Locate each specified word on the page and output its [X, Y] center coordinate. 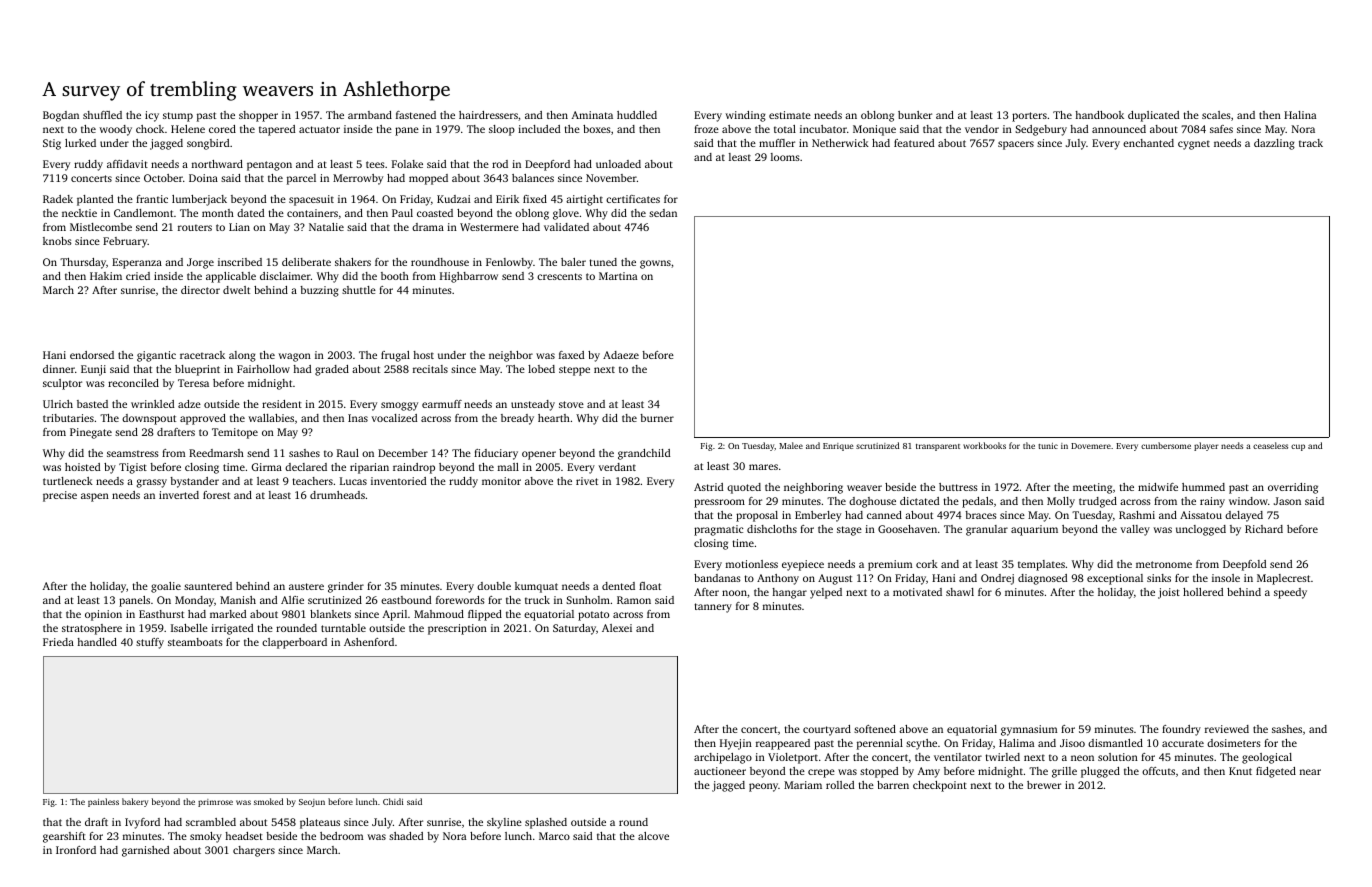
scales [1216, 115]
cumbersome [1166, 445]
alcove [653, 836]
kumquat [536, 587]
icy [152, 116]
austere [306, 586]
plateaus [320, 823]
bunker [915, 115]
